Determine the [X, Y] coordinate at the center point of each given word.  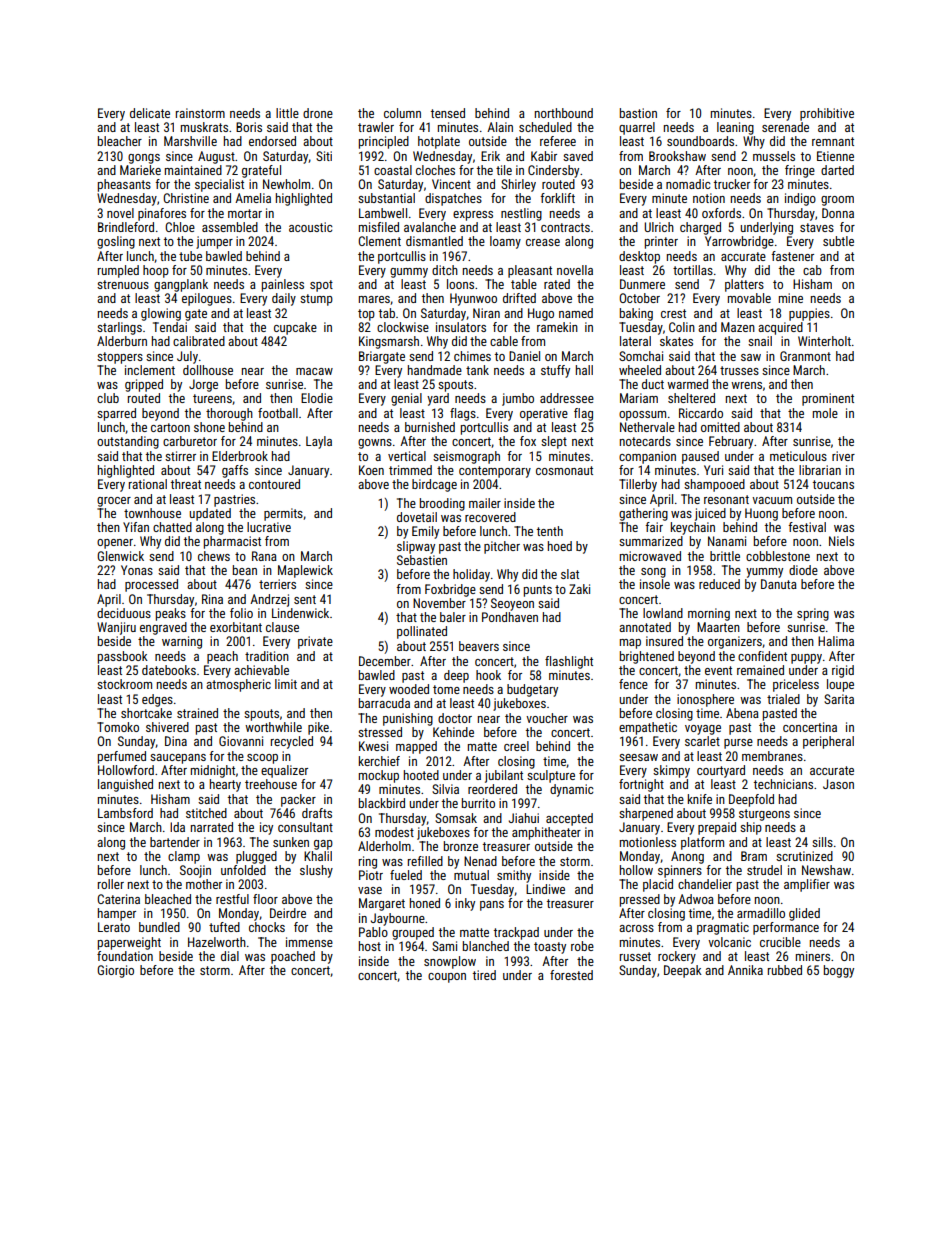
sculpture [551, 776]
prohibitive [827, 114]
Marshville [190, 141]
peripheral [828, 742]
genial [406, 399]
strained [197, 713]
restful [232, 899]
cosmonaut [564, 470]
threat [186, 484]
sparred [116, 414]
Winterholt [824, 341]
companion [647, 457]
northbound [564, 113]
